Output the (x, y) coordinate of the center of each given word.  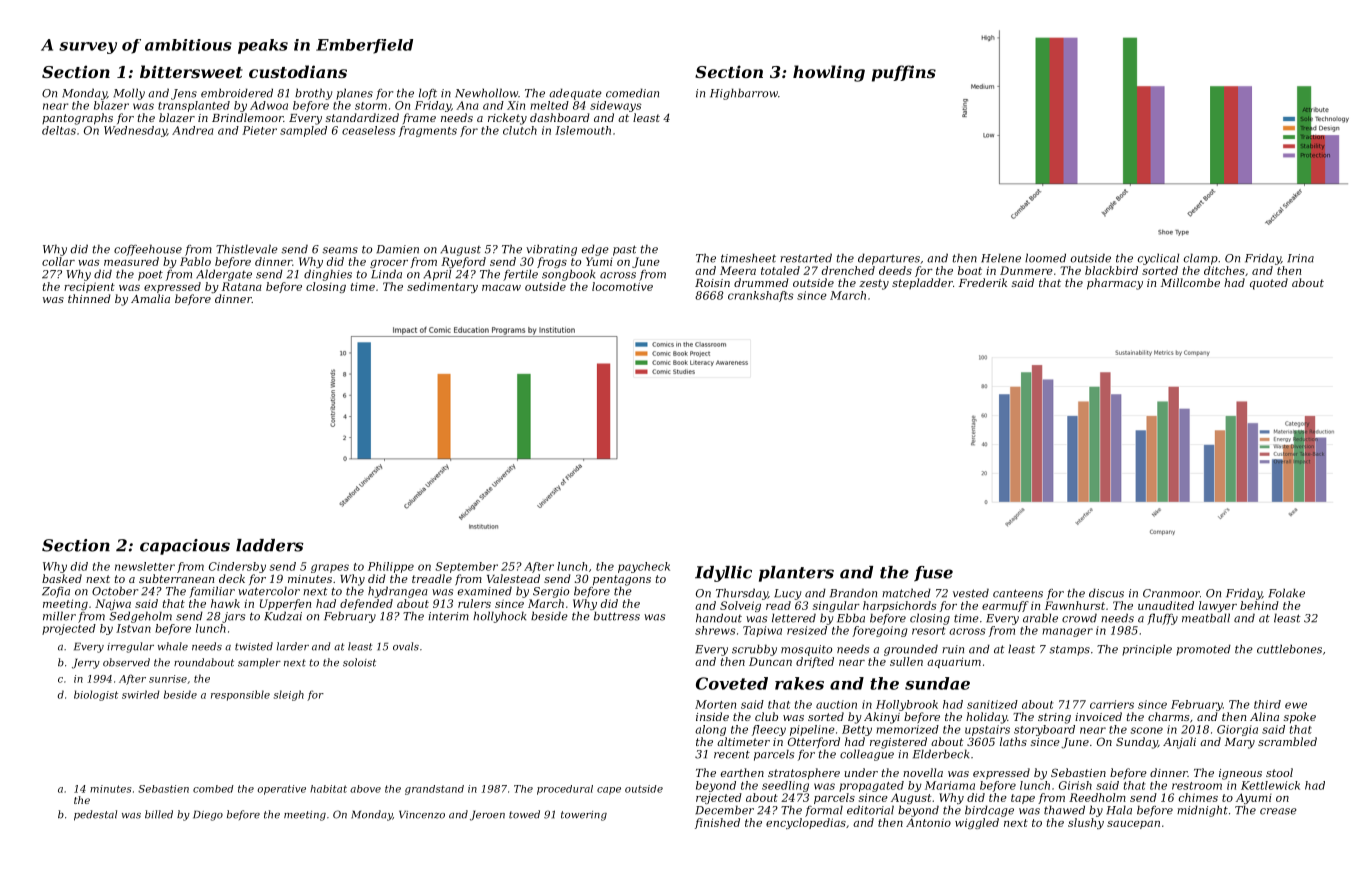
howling (829, 73)
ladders (270, 545)
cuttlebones (1289, 649)
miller (59, 616)
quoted (1269, 284)
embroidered (237, 93)
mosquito (806, 650)
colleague (867, 755)
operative (281, 790)
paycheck (644, 567)
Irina (1300, 258)
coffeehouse (148, 250)
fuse (933, 574)
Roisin (712, 283)
